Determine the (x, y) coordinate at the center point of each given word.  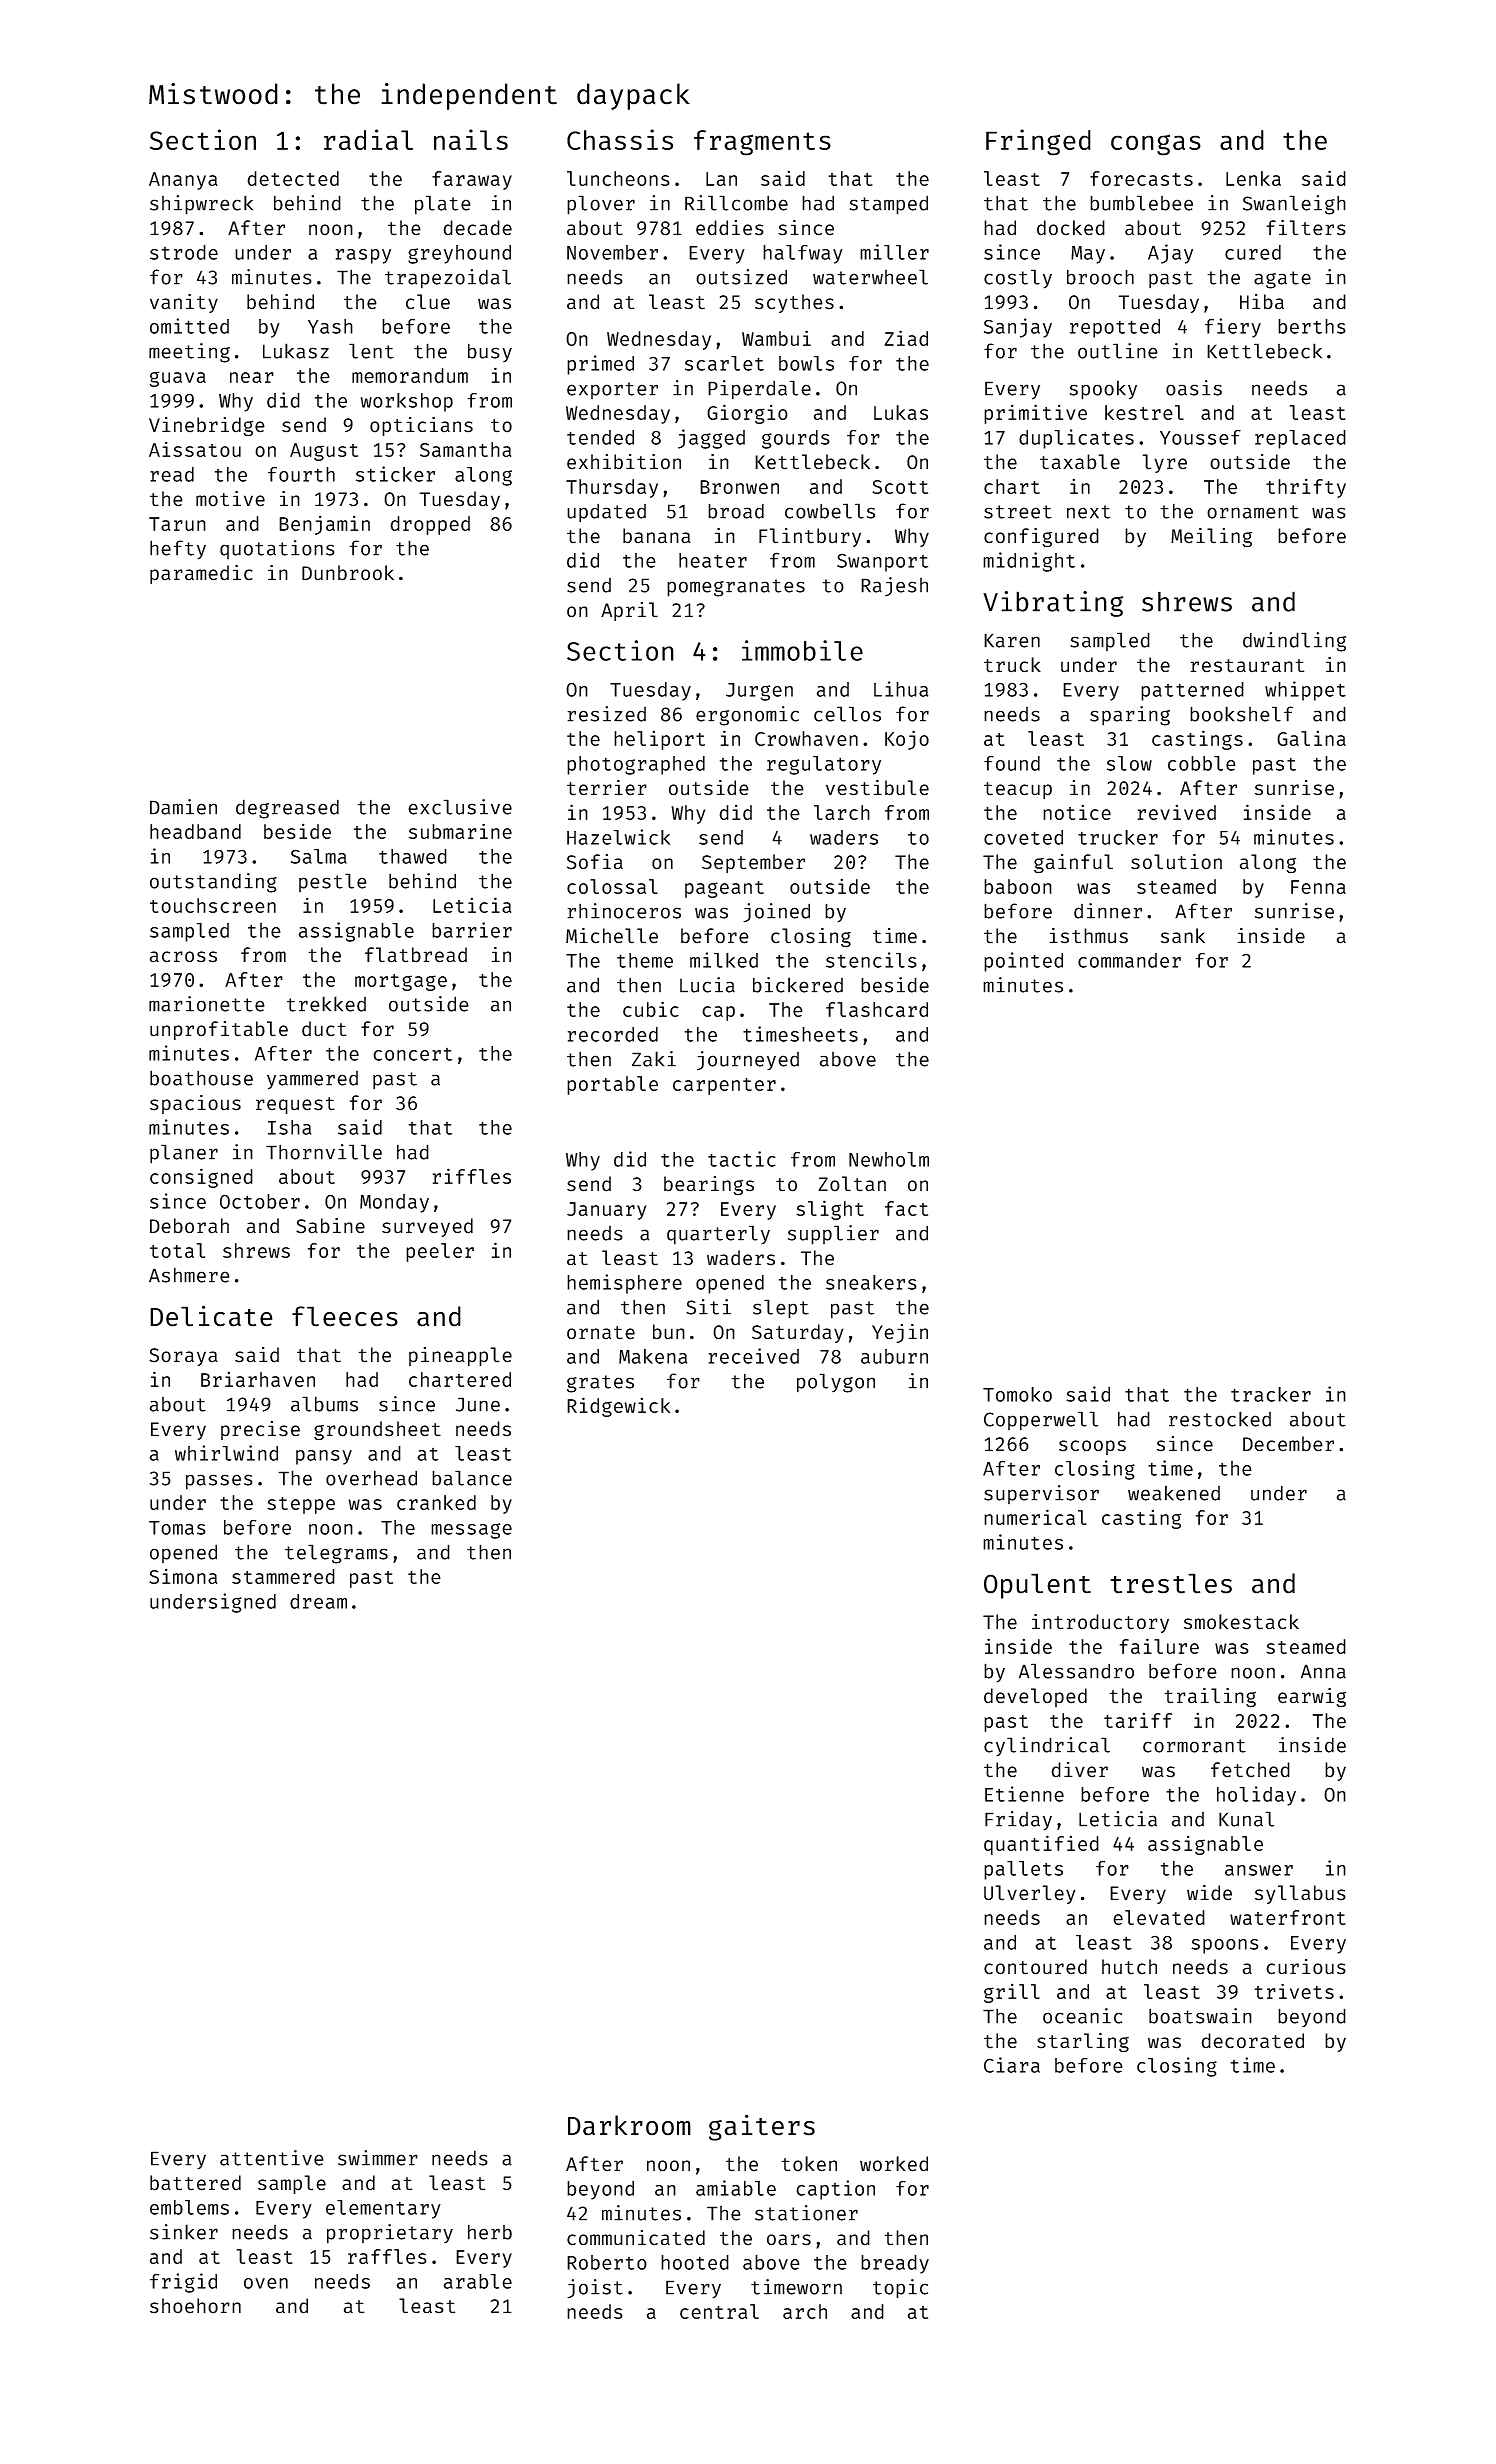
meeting (189, 353)
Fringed (1038, 142)
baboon (1018, 886)
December (1288, 1444)
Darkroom (629, 2125)
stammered (283, 1576)
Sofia (595, 862)
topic (900, 2289)
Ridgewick (618, 1407)
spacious (195, 1104)
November (612, 252)
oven (266, 2283)
